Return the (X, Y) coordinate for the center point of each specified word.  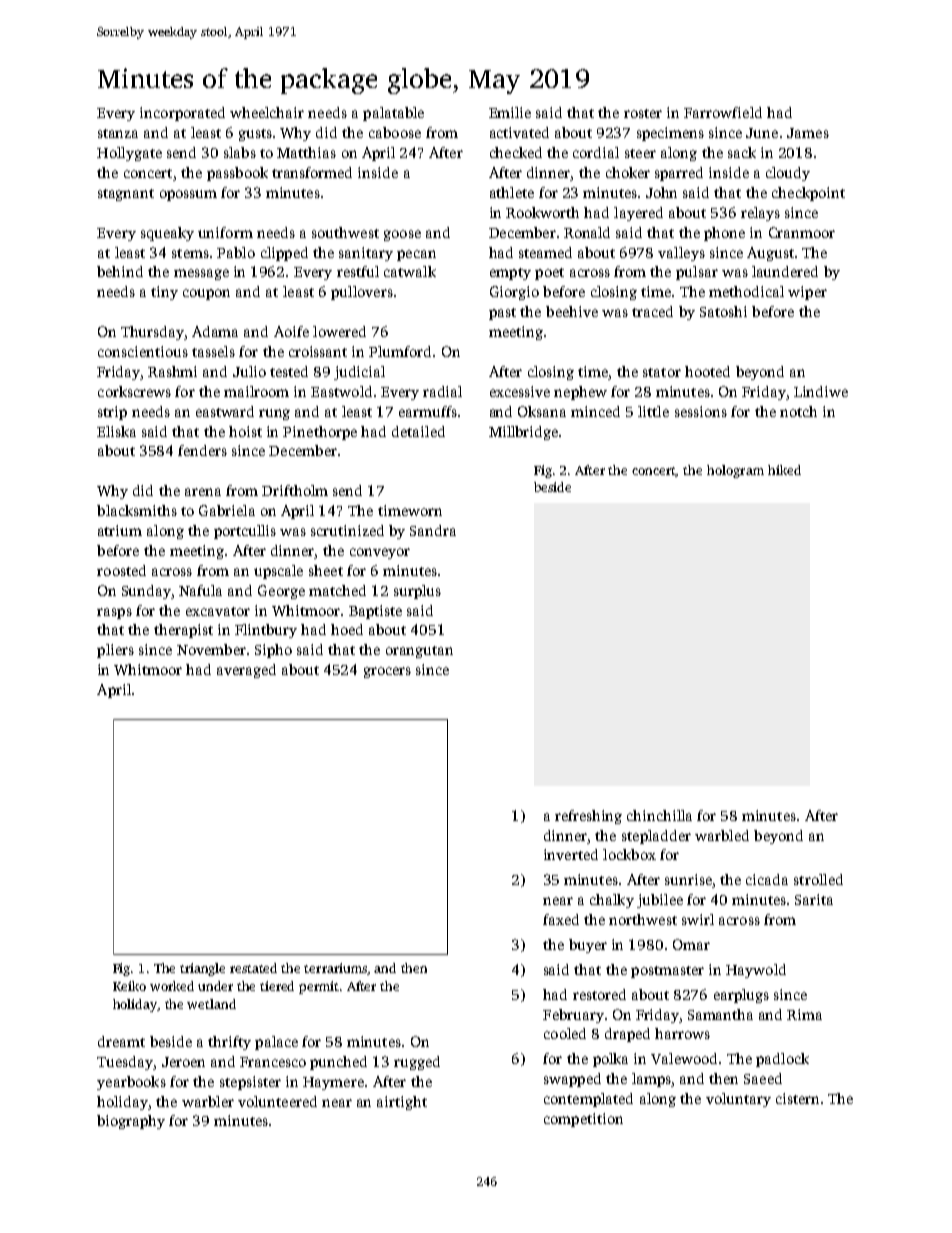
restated (253, 968)
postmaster (667, 972)
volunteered (277, 1101)
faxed (561, 919)
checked (516, 152)
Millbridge (523, 433)
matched (337, 590)
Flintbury (266, 631)
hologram (735, 471)
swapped (572, 1080)
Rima (804, 1014)
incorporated (182, 114)
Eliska (116, 431)
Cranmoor (802, 232)
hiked (784, 470)
